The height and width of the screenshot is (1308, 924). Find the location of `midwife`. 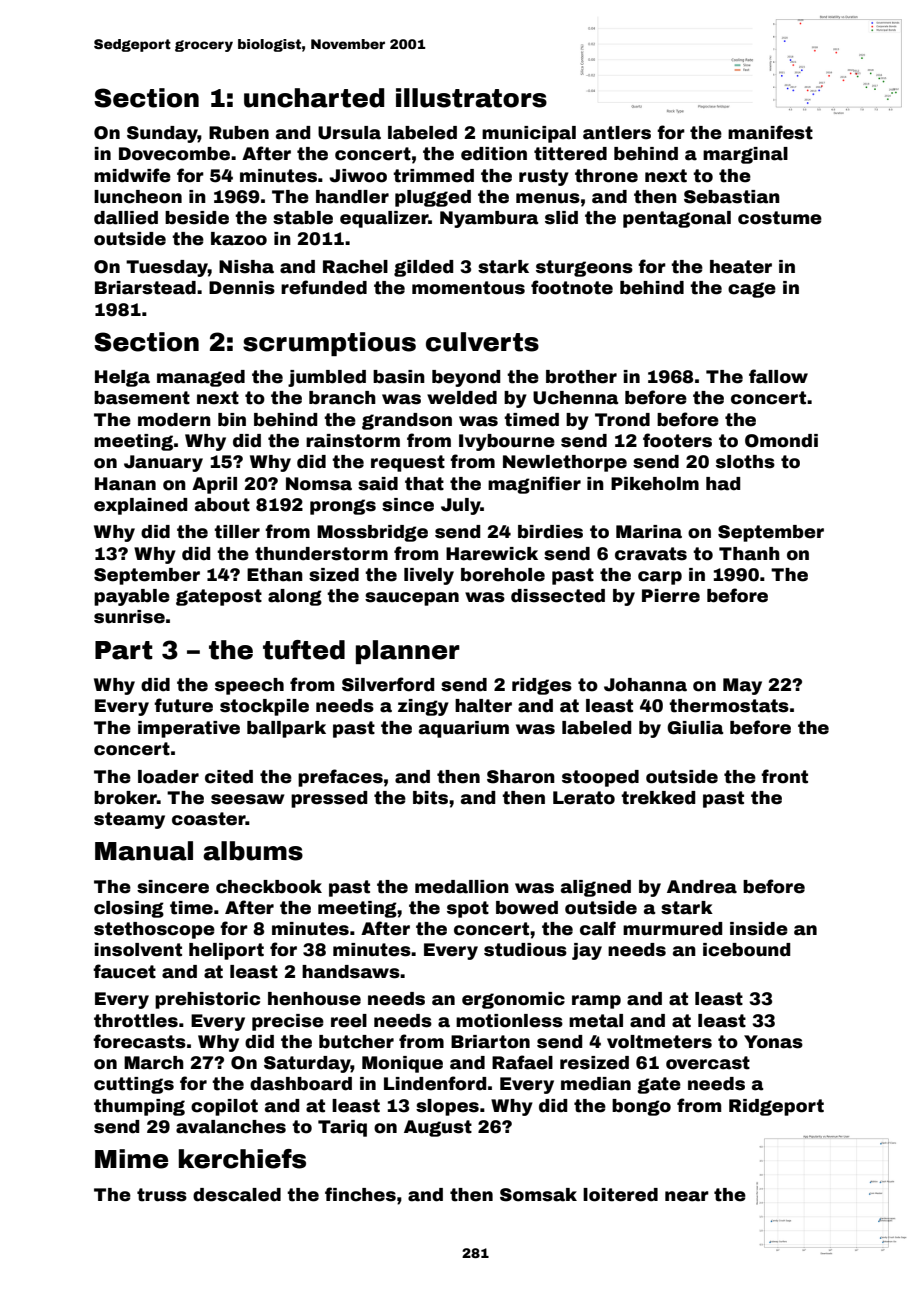

midwife is located at coordinates (132, 175).
